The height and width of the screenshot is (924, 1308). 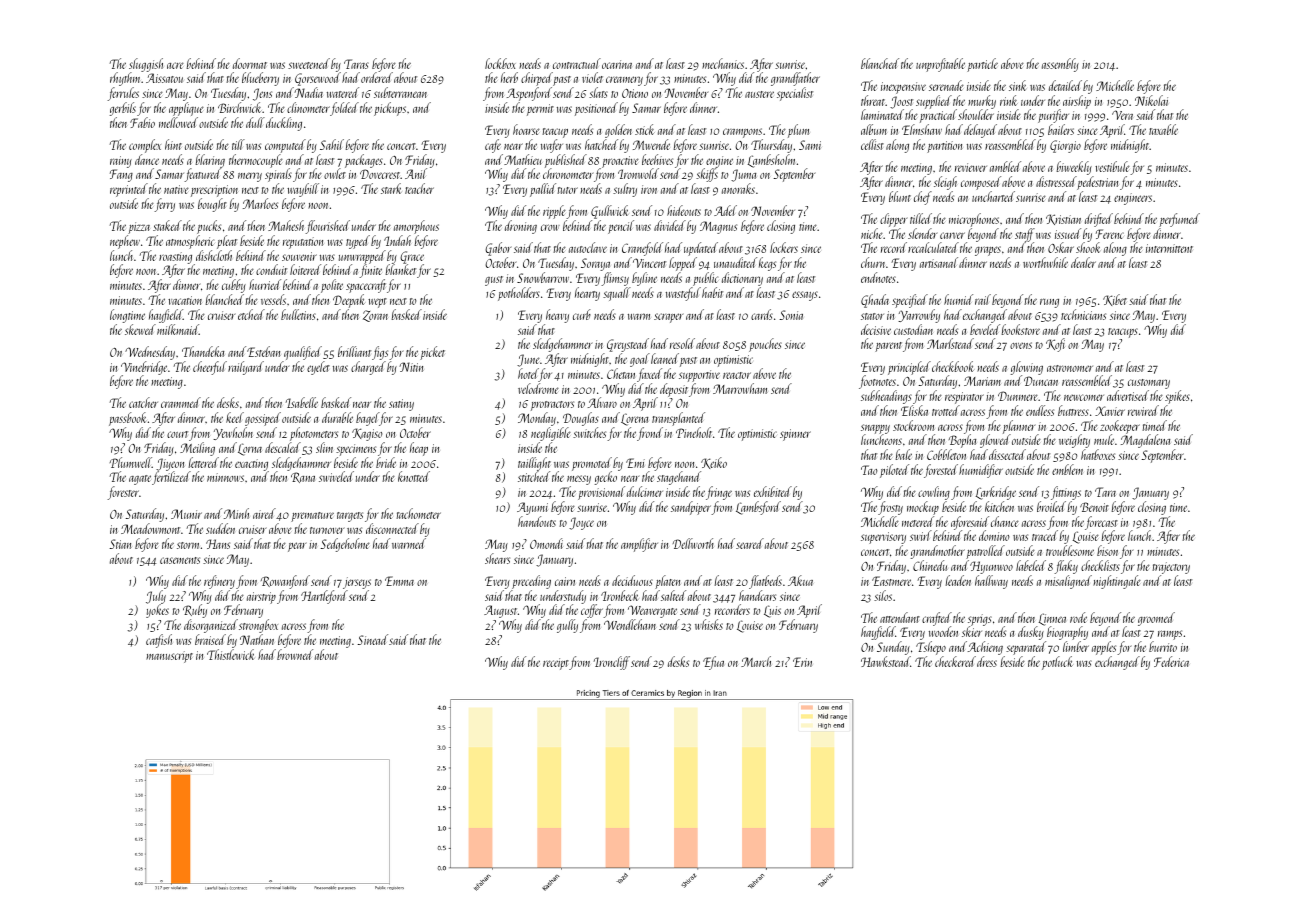 What do you see at coordinates (180, 560) in the screenshot?
I see `casements` at bounding box center [180, 560].
